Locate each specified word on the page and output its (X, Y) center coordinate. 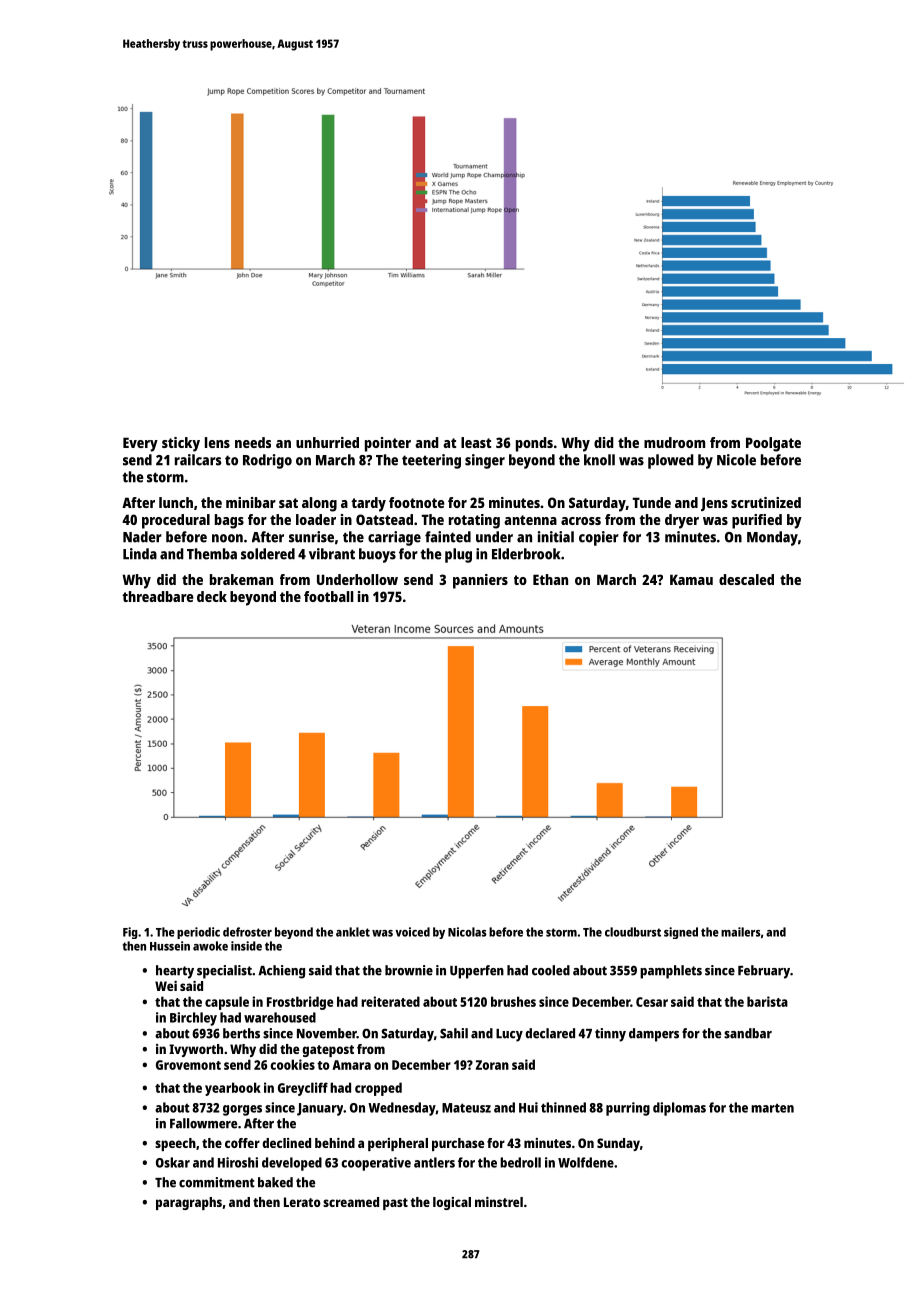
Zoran (492, 1065)
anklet (353, 932)
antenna (530, 520)
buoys (377, 555)
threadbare (158, 596)
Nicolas (467, 932)
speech (175, 1144)
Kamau (691, 579)
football (329, 596)
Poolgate (773, 444)
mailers (741, 932)
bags (229, 521)
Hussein (170, 946)
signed (681, 933)
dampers (654, 1035)
